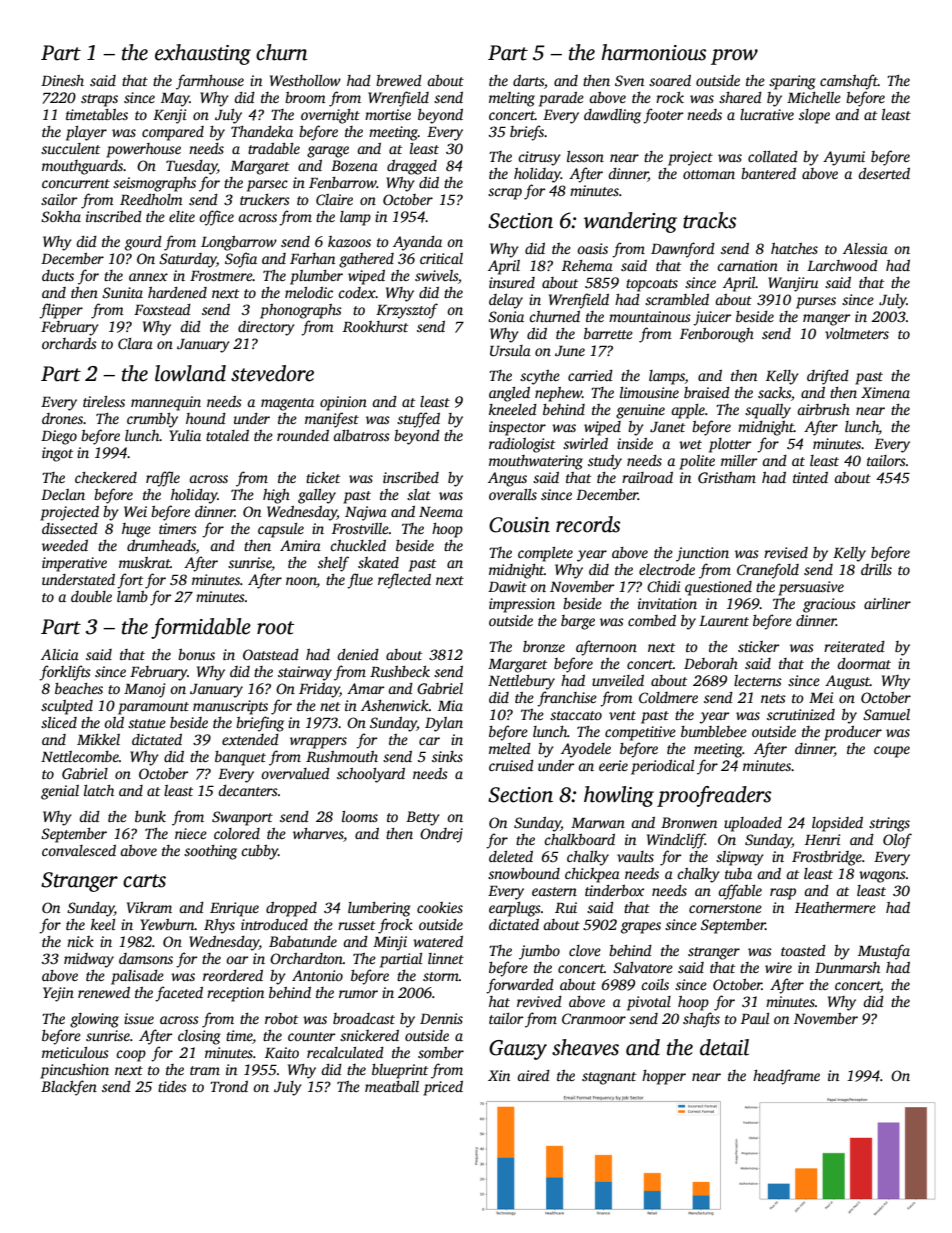  What do you see at coordinates (588, 524) in the image?
I see `records` at bounding box center [588, 524].
